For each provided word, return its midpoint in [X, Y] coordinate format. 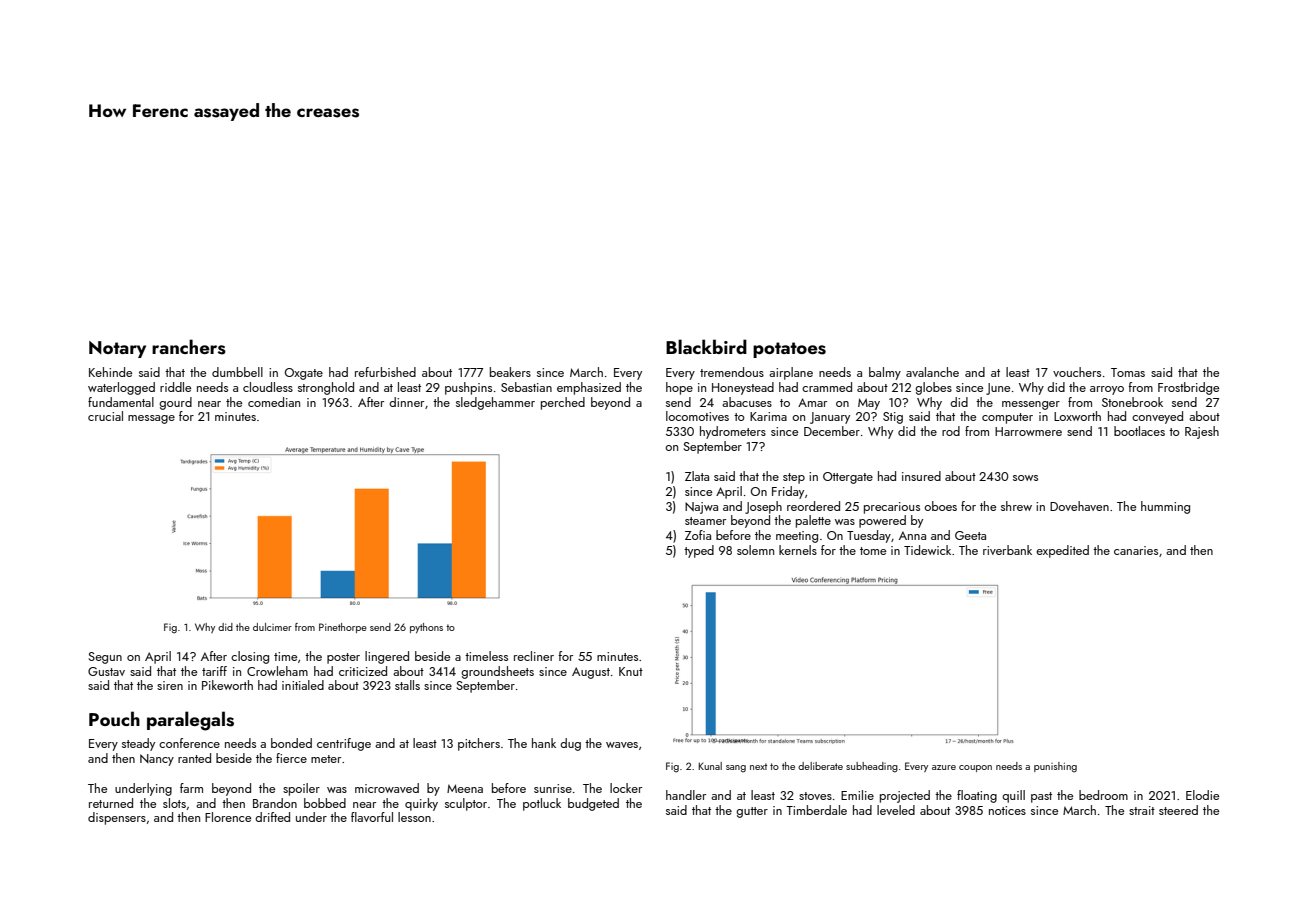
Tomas [1128, 372]
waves [622, 745]
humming [1165, 507]
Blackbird [706, 346]
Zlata [697, 476]
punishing [1055, 767]
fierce [291, 758]
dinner [406, 402]
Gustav [106, 671]
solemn [755, 550]
